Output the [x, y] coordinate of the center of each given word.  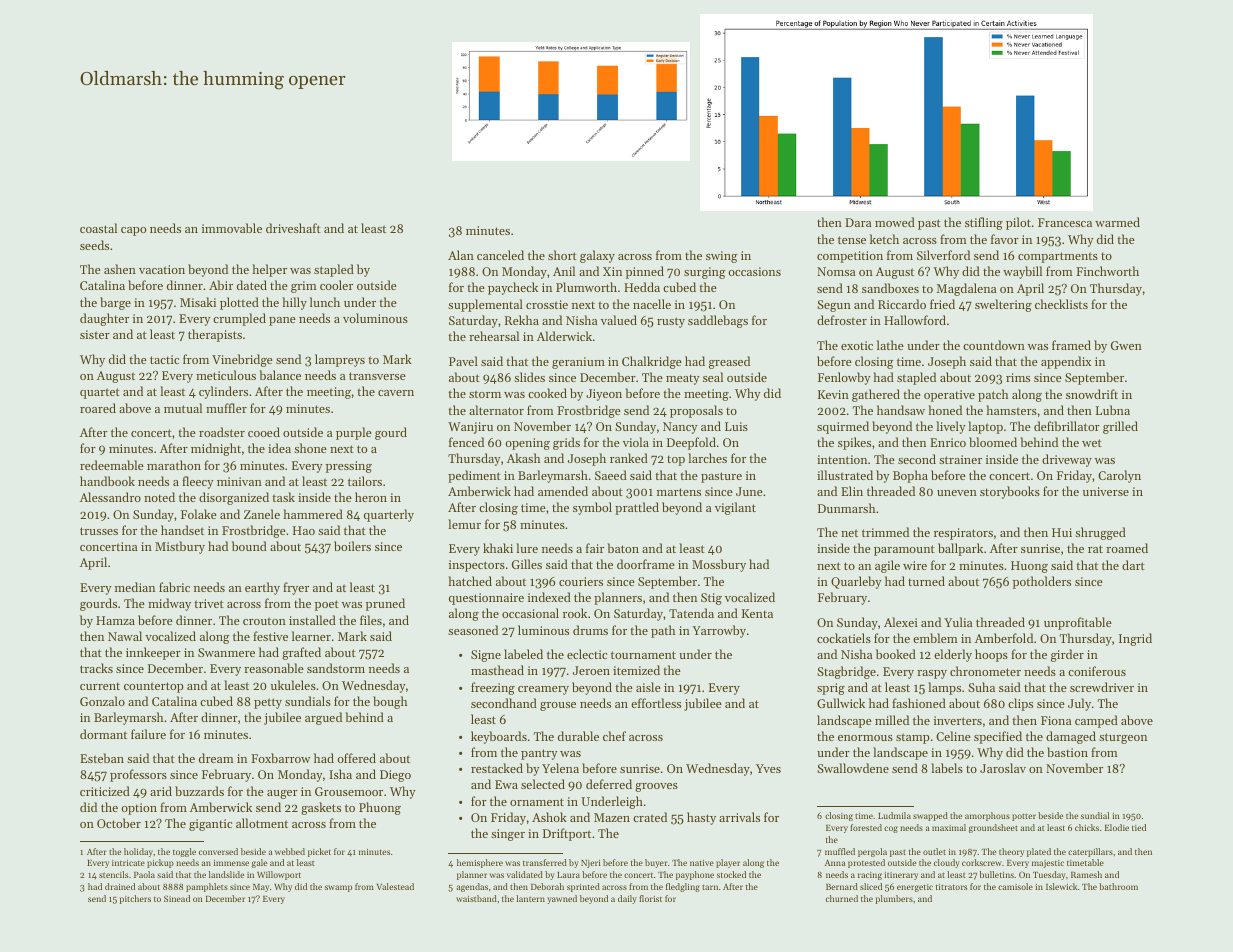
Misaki [198, 302]
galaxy [597, 256]
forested [866, 827]
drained [120, 886]
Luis [736, 426]
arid [161, 791]
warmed [1117, 222]
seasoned [473, 630]
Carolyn [1119, 476]
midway [169, 604]
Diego [395, 776]
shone [310, 448]
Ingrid [1135, 639]
